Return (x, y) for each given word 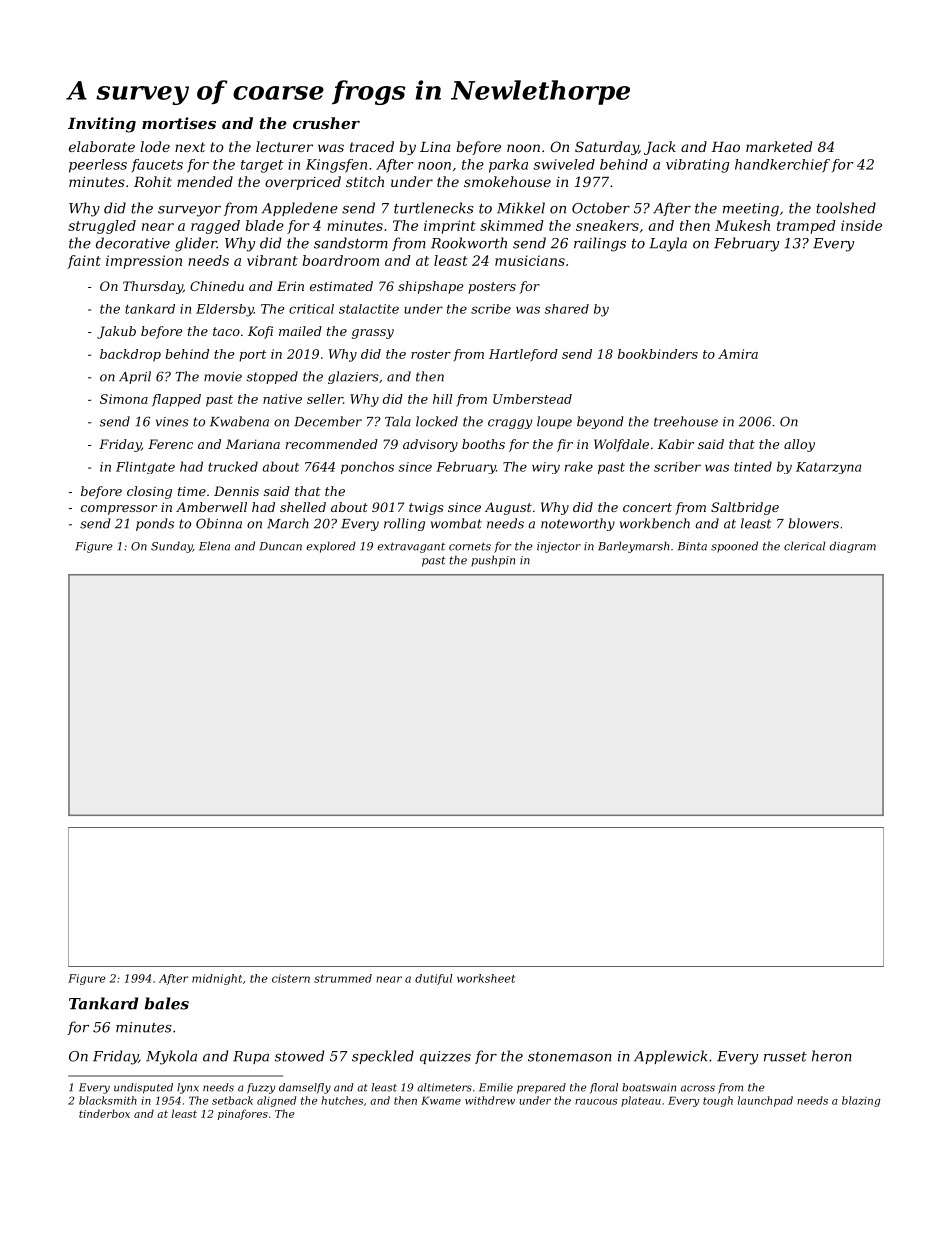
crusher (326, 123)
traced (372, 146)
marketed (779, 146)
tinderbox (104, 1113)
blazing (861, 1101)
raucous (596, 1102)
